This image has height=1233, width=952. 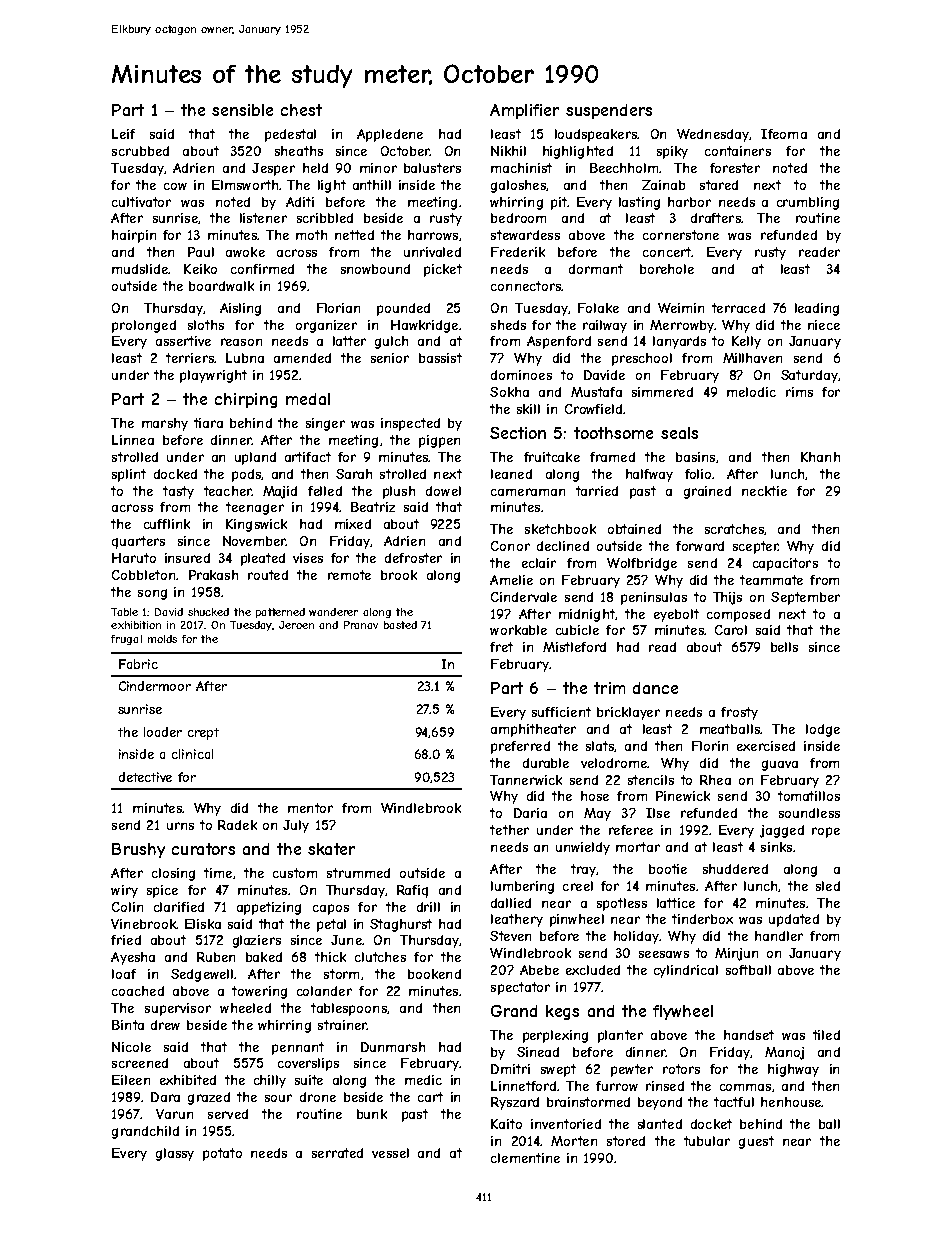 I want to click on Sedgewell, so click(x=202, y=975).
